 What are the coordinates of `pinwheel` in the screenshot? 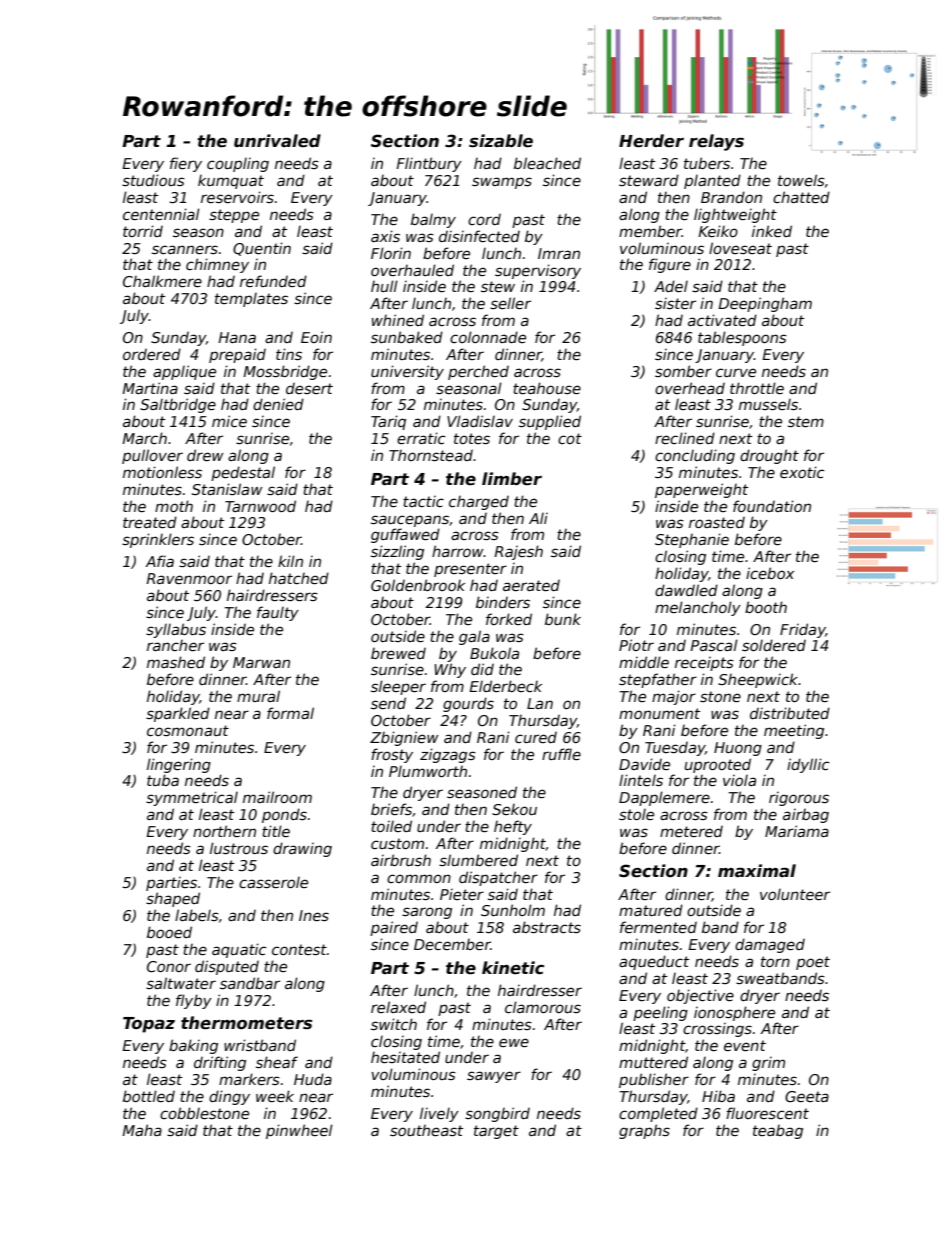 It's located at (299, 1131).
